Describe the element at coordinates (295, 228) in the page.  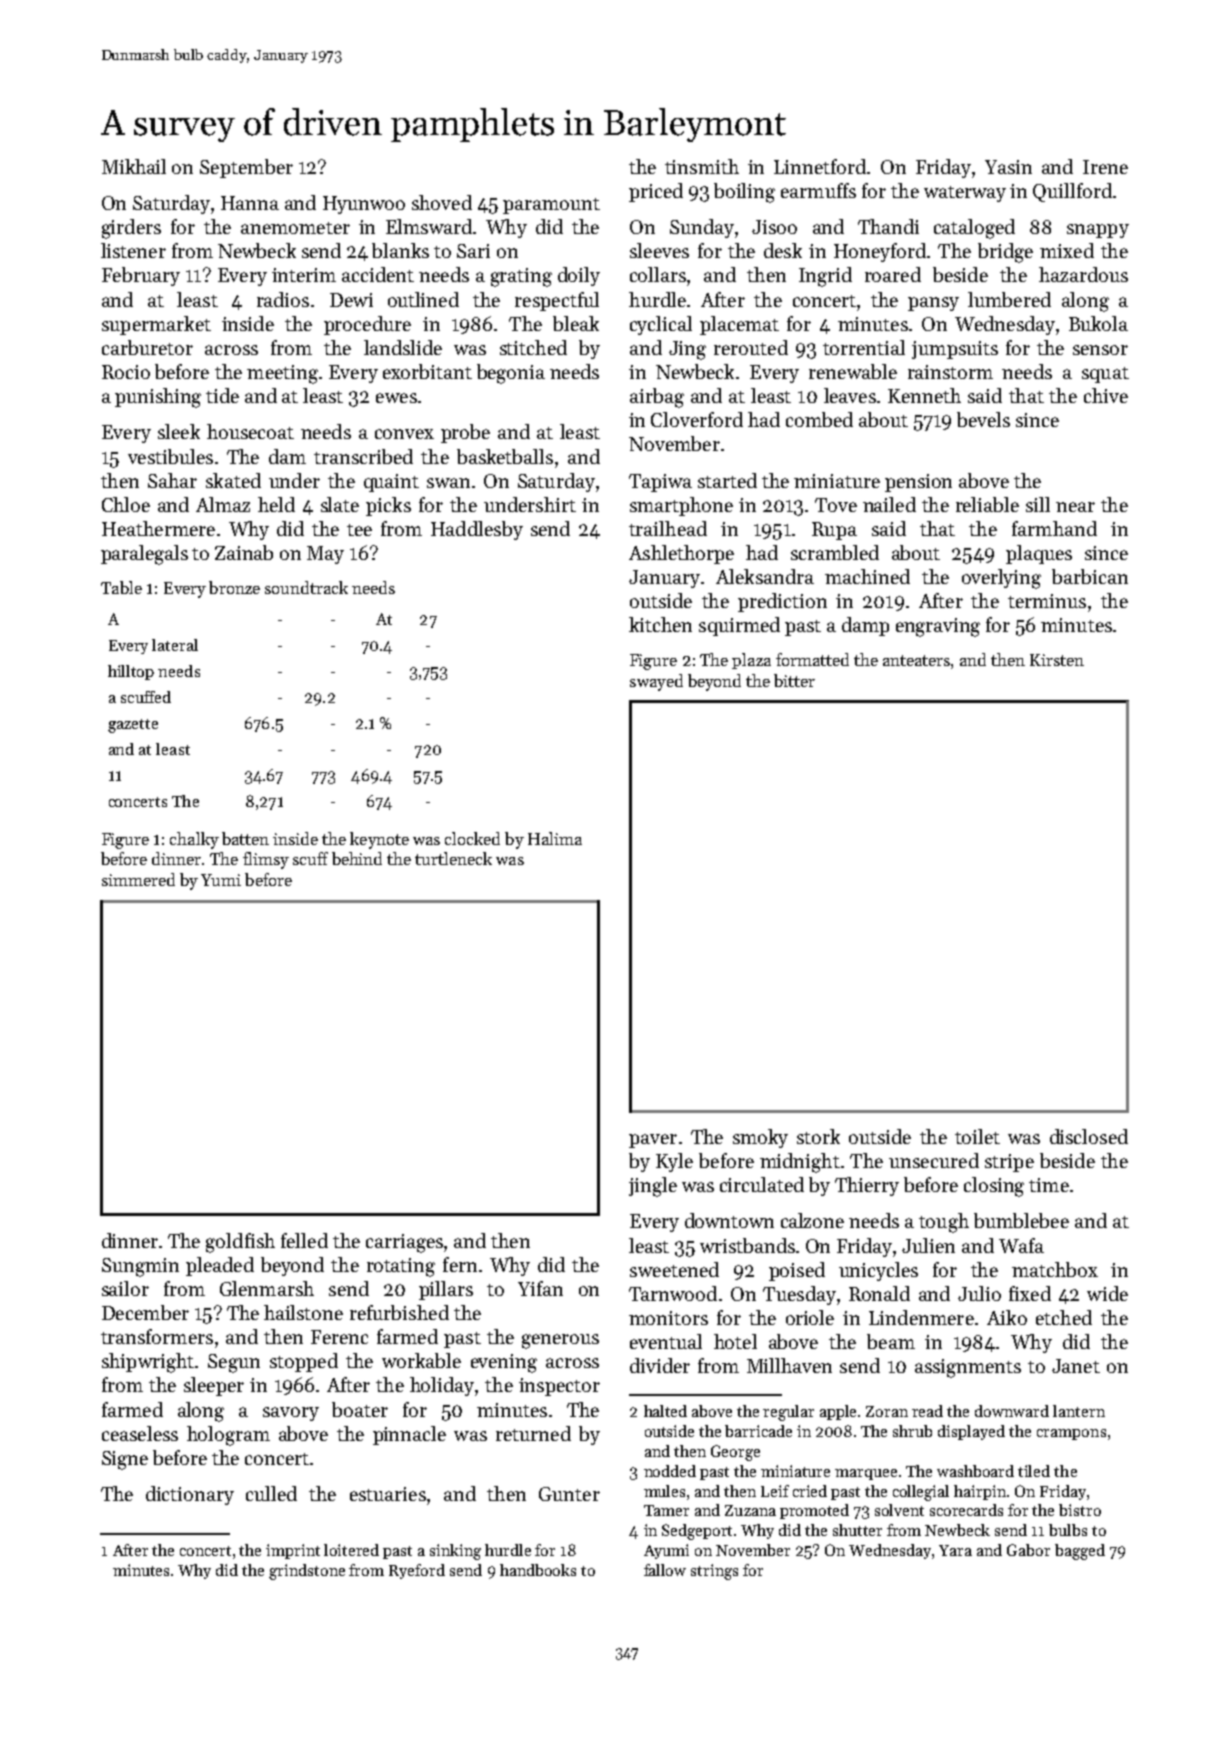
I see `anemometer` at that location.
